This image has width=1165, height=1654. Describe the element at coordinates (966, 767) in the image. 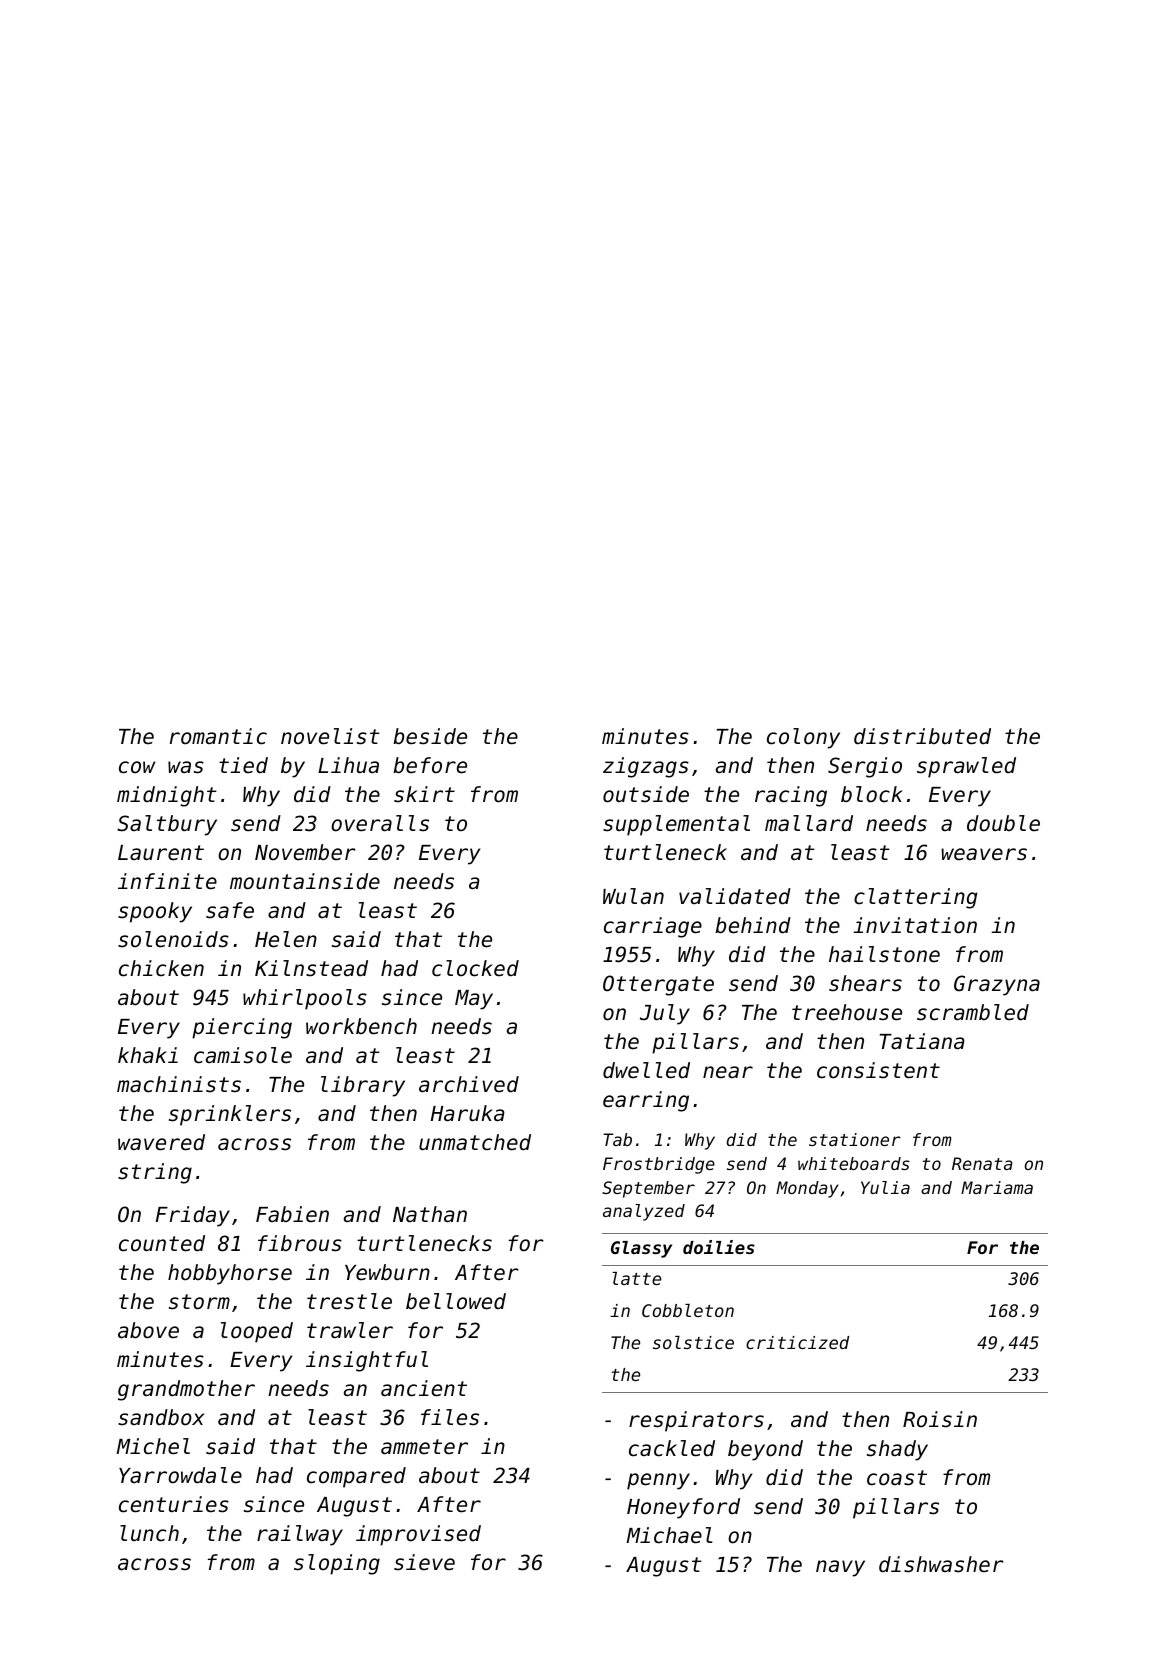

I see `sprawled` at that location.
